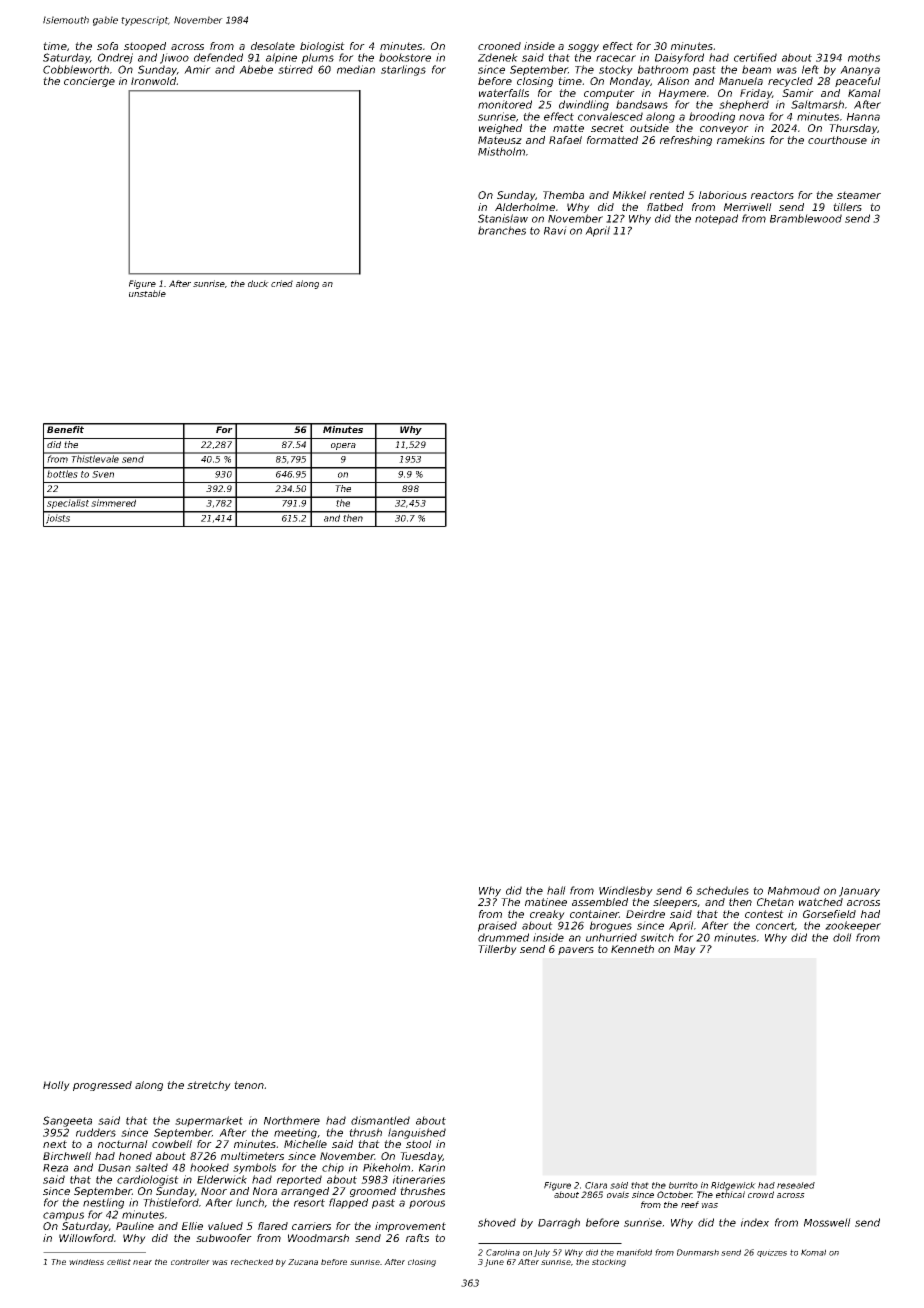 Image resolution: width=924 pixels, height=1308 pixels. What do you see at coordinates (102, 1086) in the screenshot?
I see `progressed` at bounding box center [102, 1086].
